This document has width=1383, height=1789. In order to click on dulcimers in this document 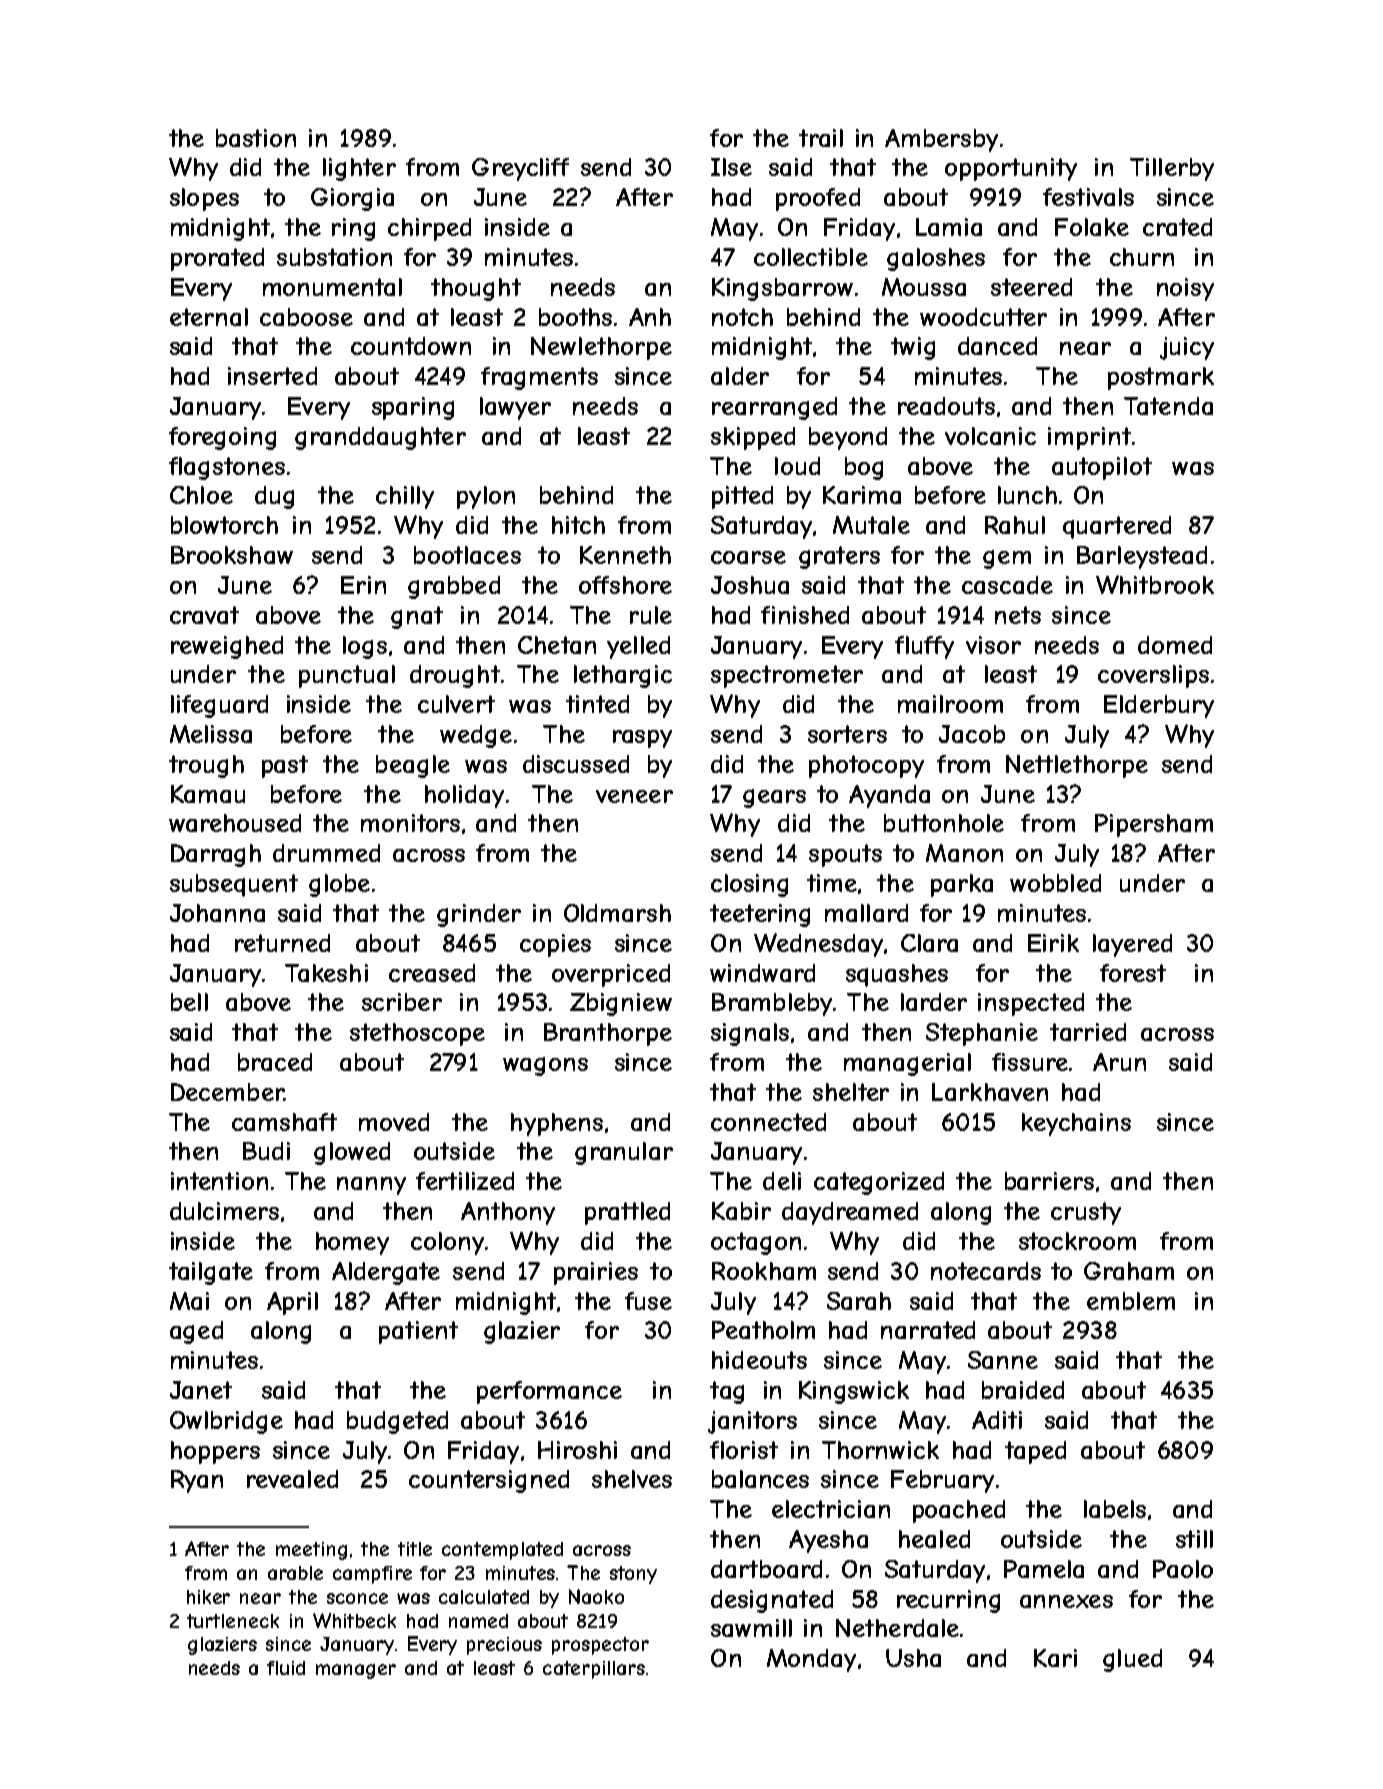, I will do `click(224, 1211)`.
